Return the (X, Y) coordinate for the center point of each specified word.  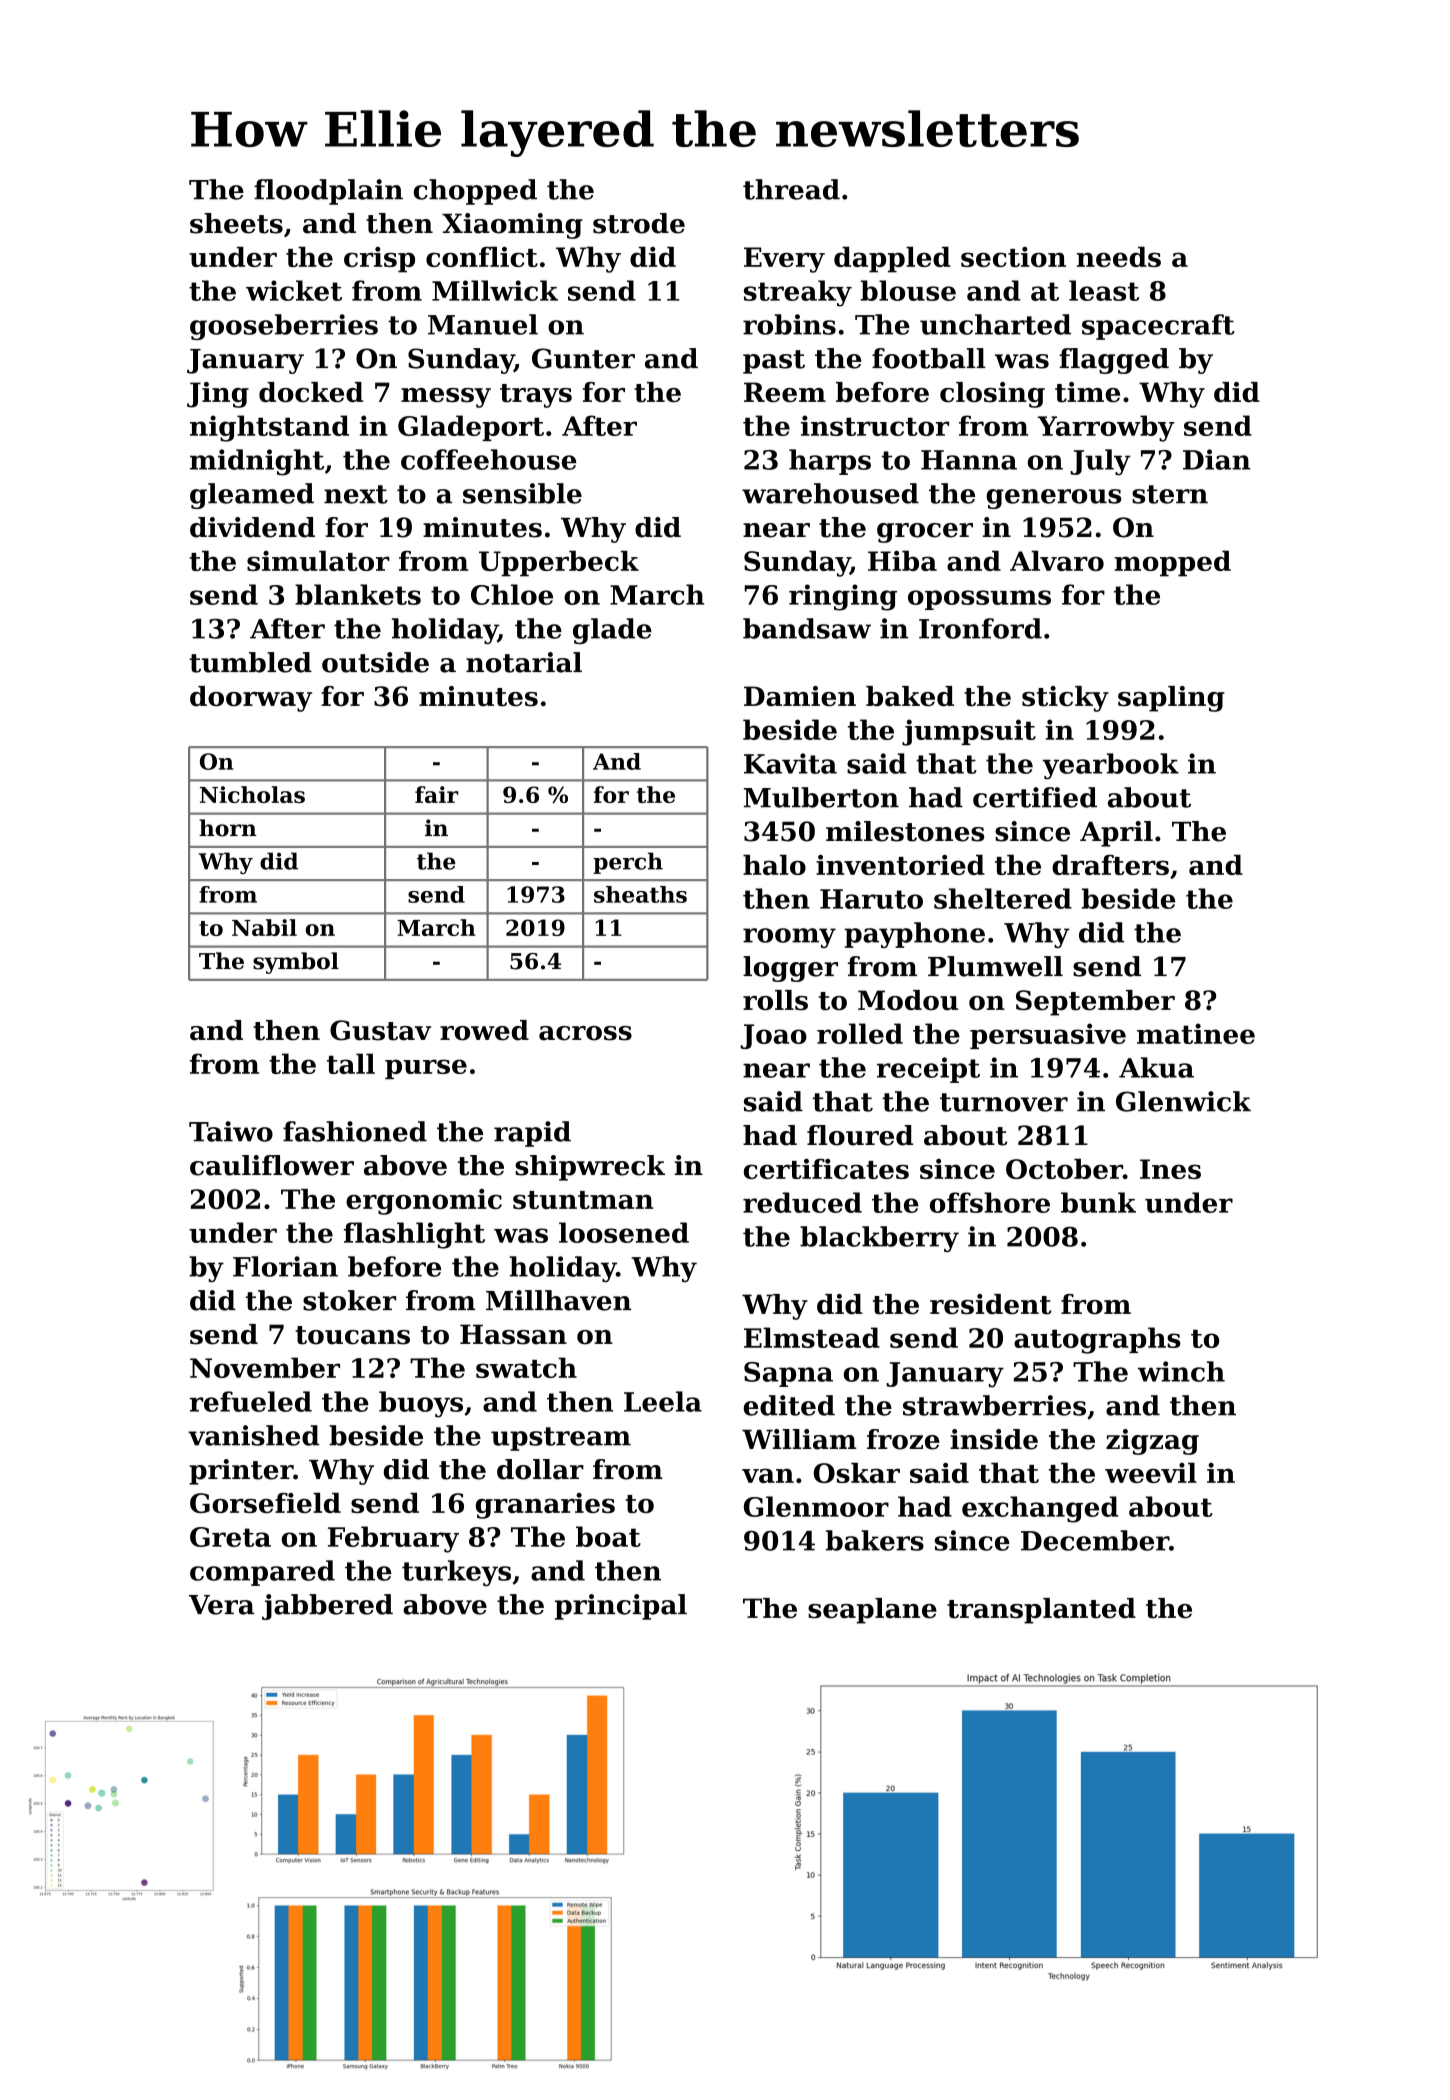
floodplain (328, 192)
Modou (908, 1000)
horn (228, 828)
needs (1119, 256)
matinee (1196, 1033)
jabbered (327, 1607)
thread (791, 189)
